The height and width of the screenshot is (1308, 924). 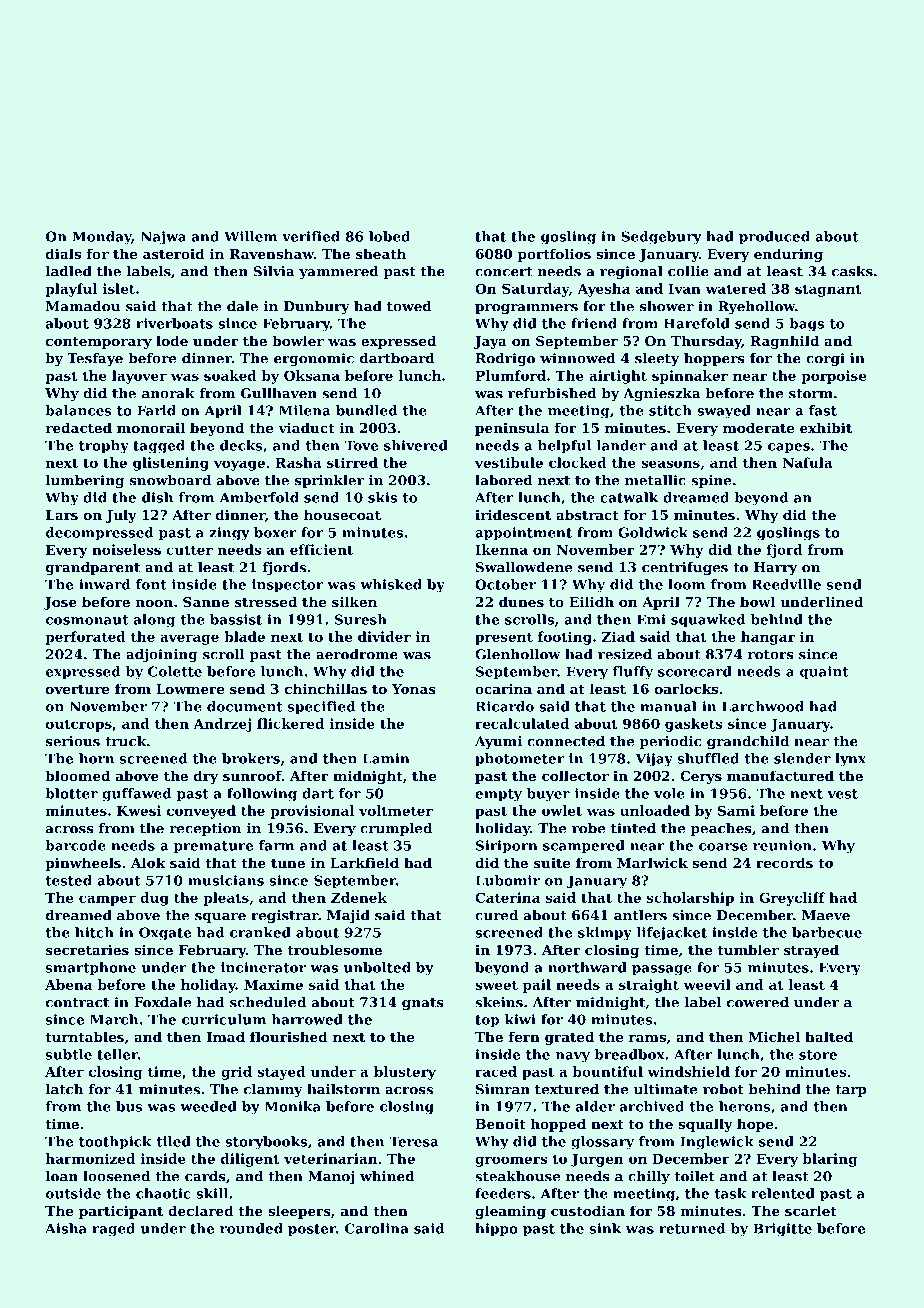 What do you see at coordinates (251, 1228) in the screenshot?
I see `rounded` at bounding box center [251, 1228].
